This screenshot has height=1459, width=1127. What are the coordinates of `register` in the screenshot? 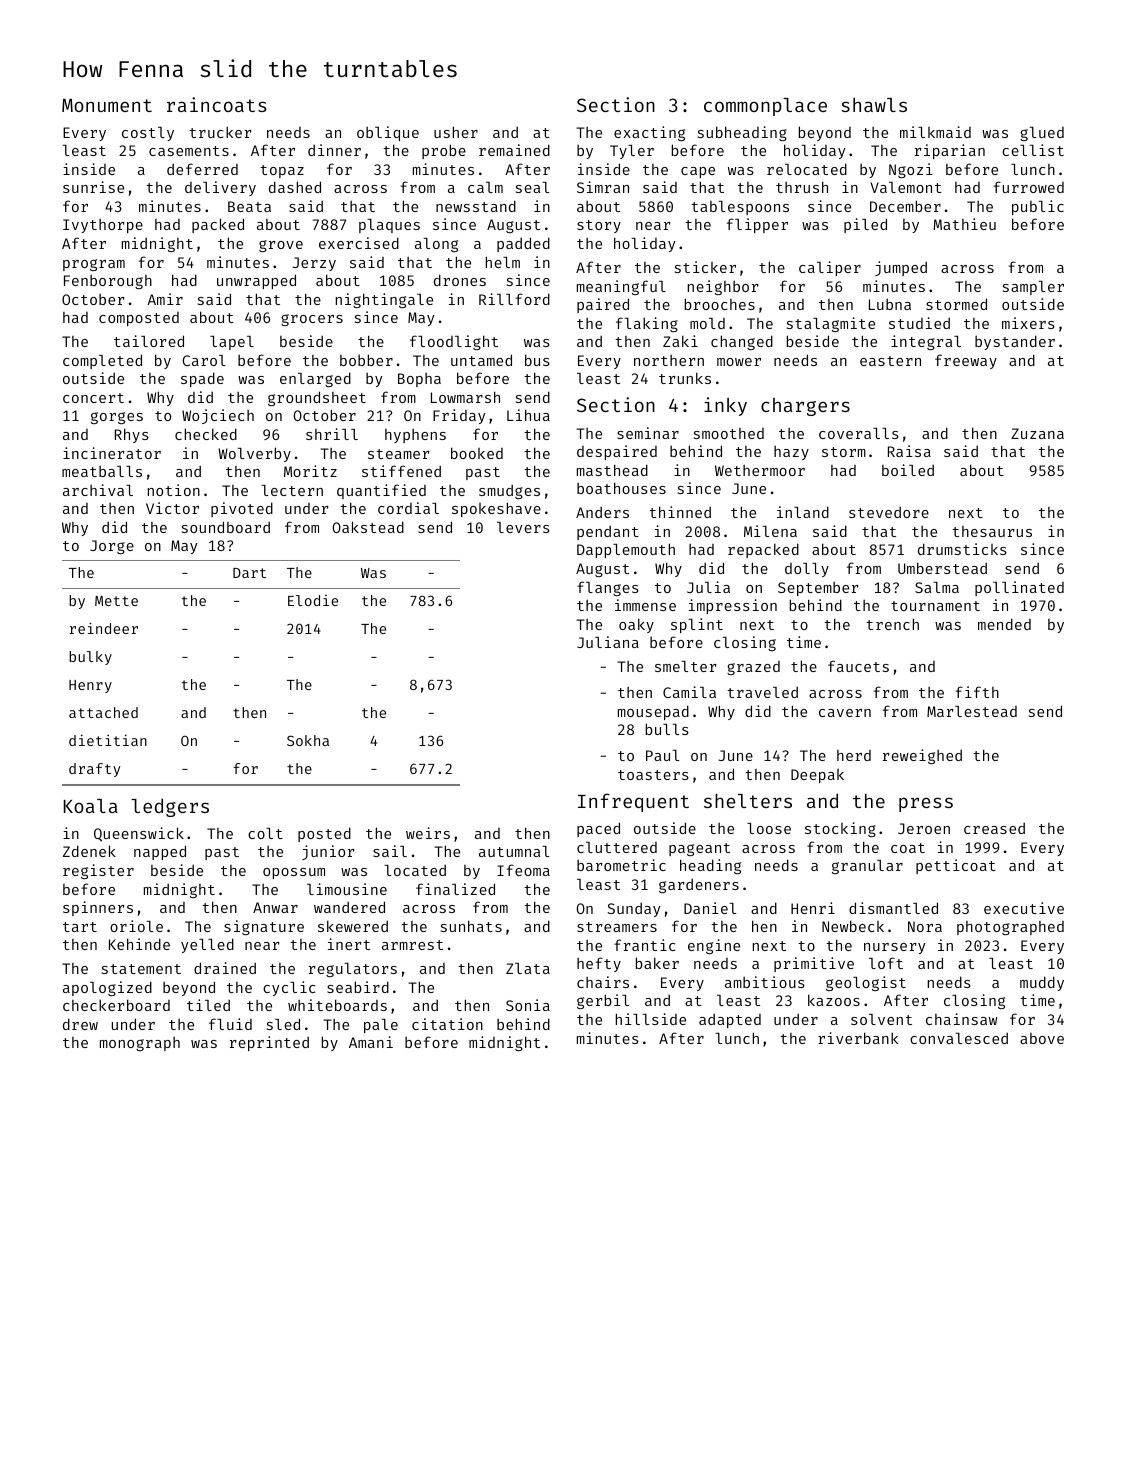 It's located at (98, 871).
